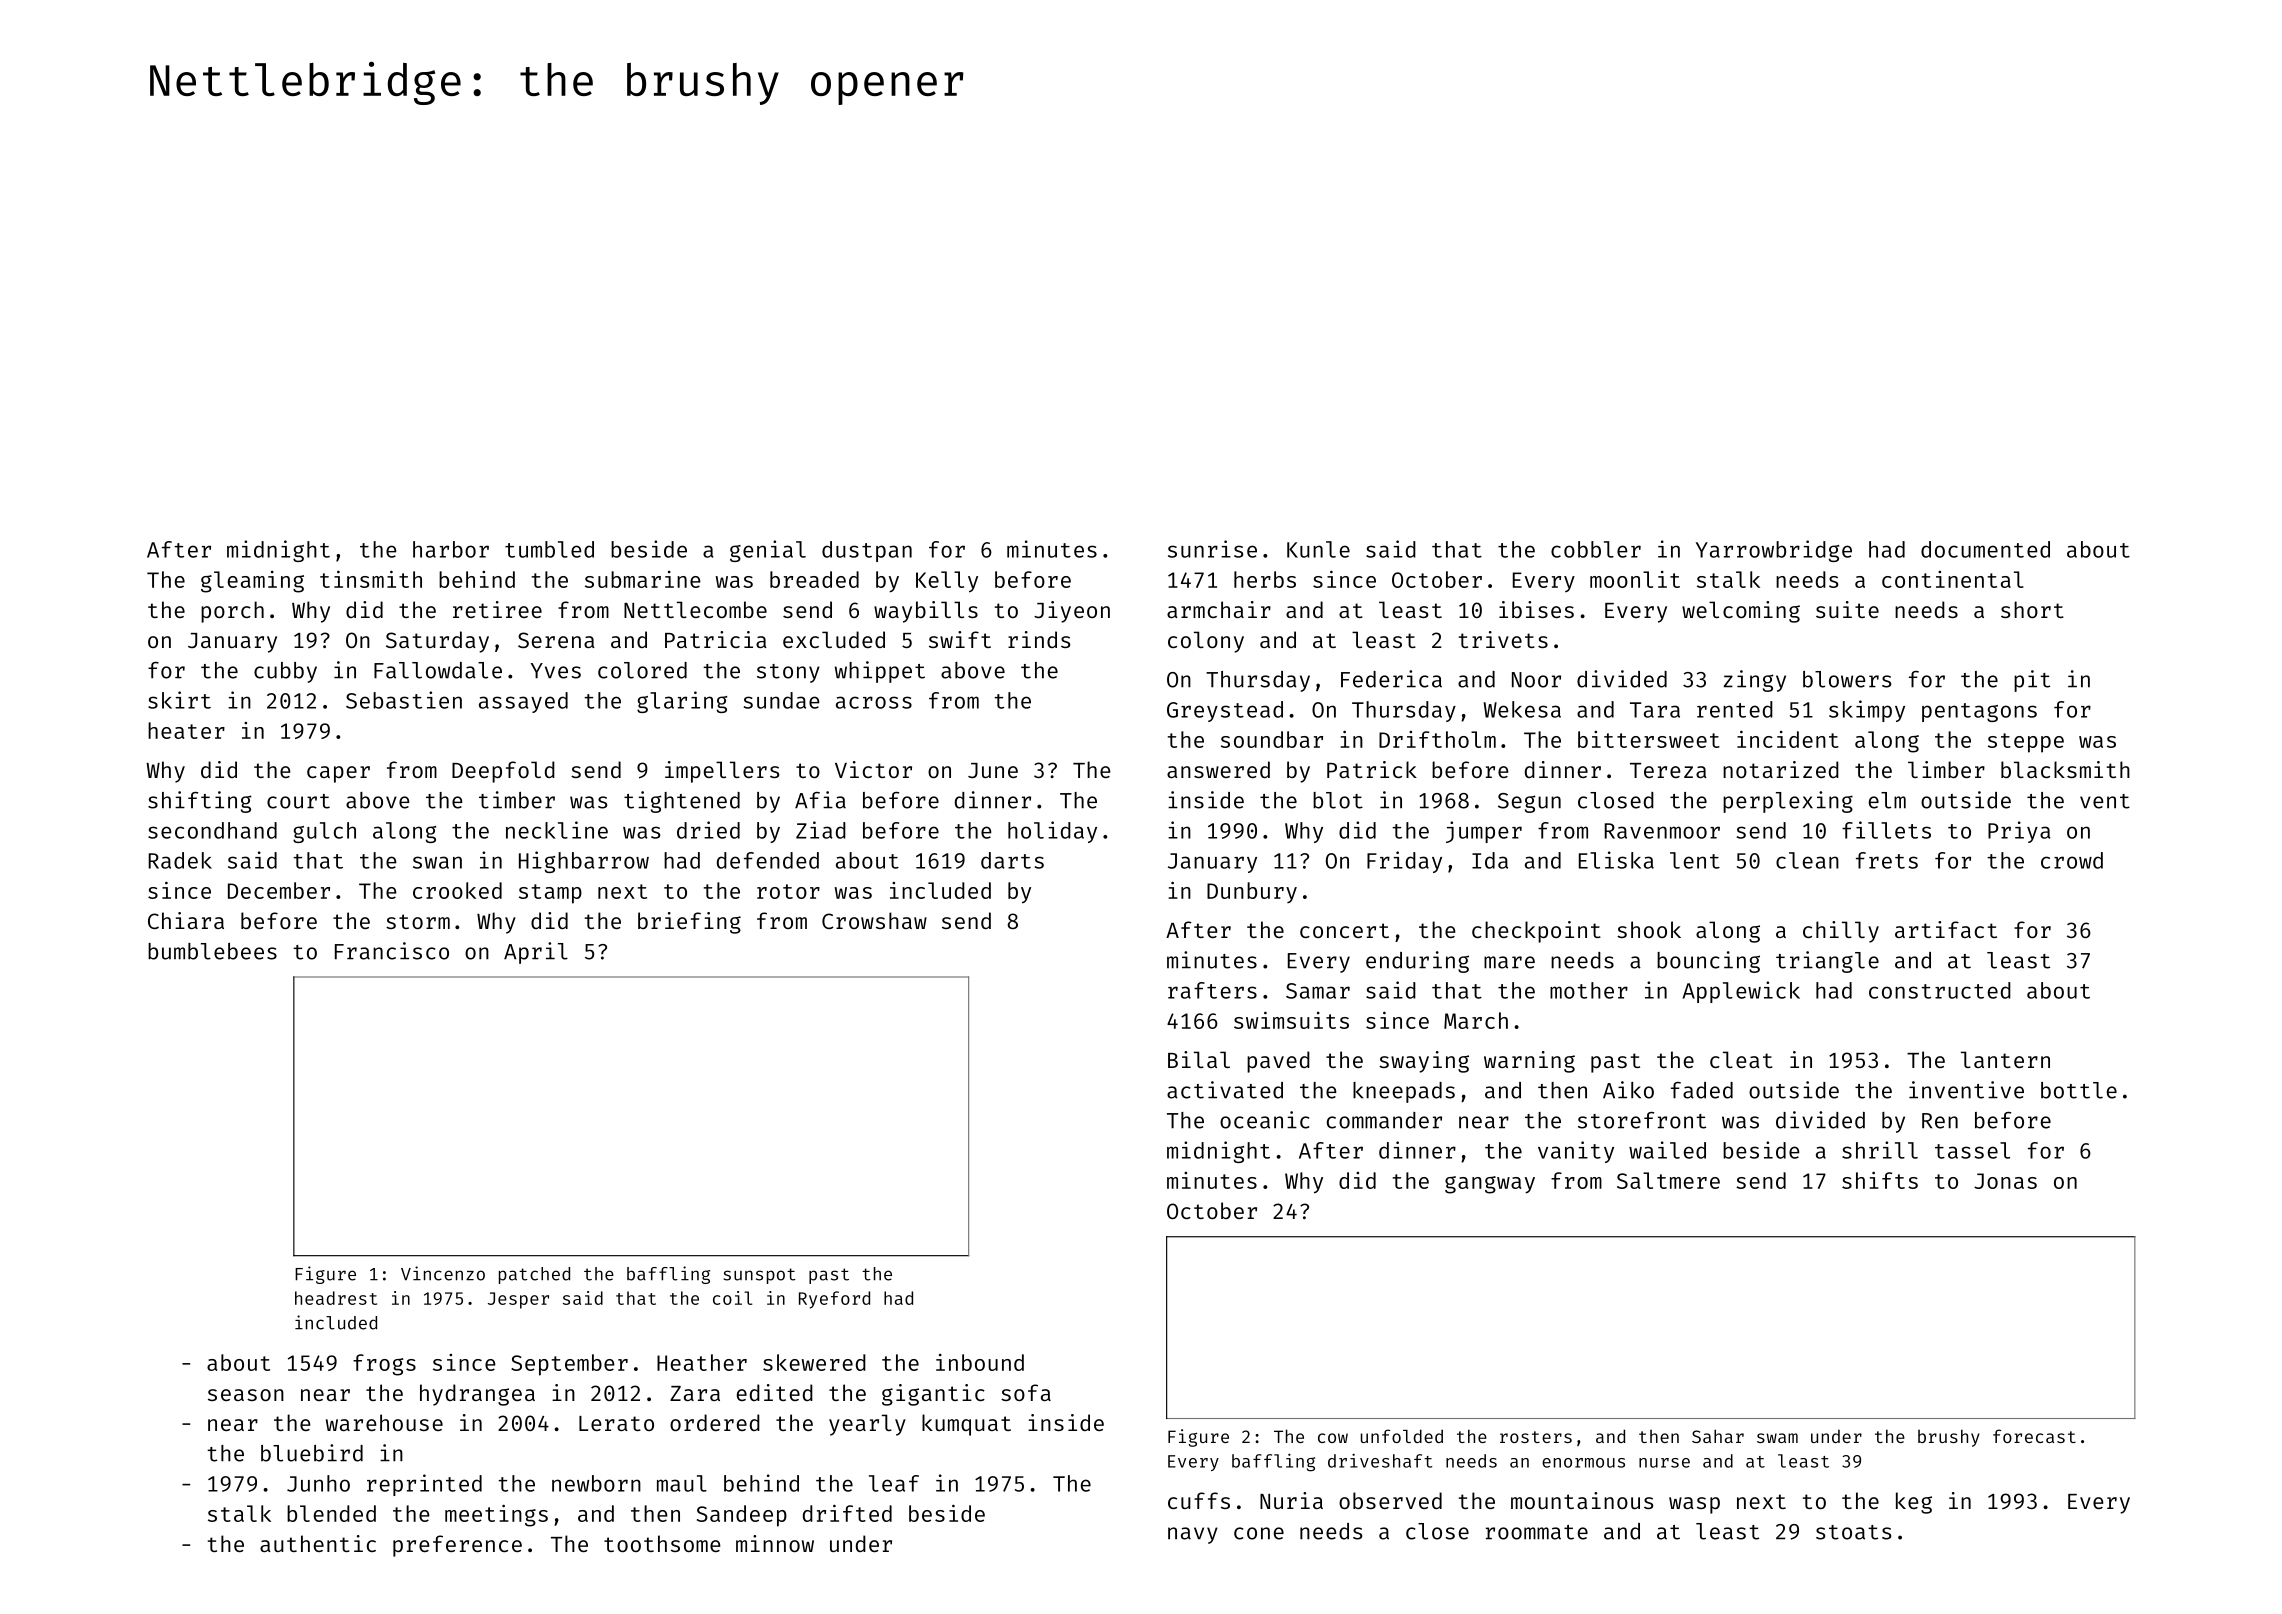 The image size is (2282, 1614). Describe the element at coordinates (518, 1300) in the screenshot. I see `Jesper` at that location.
